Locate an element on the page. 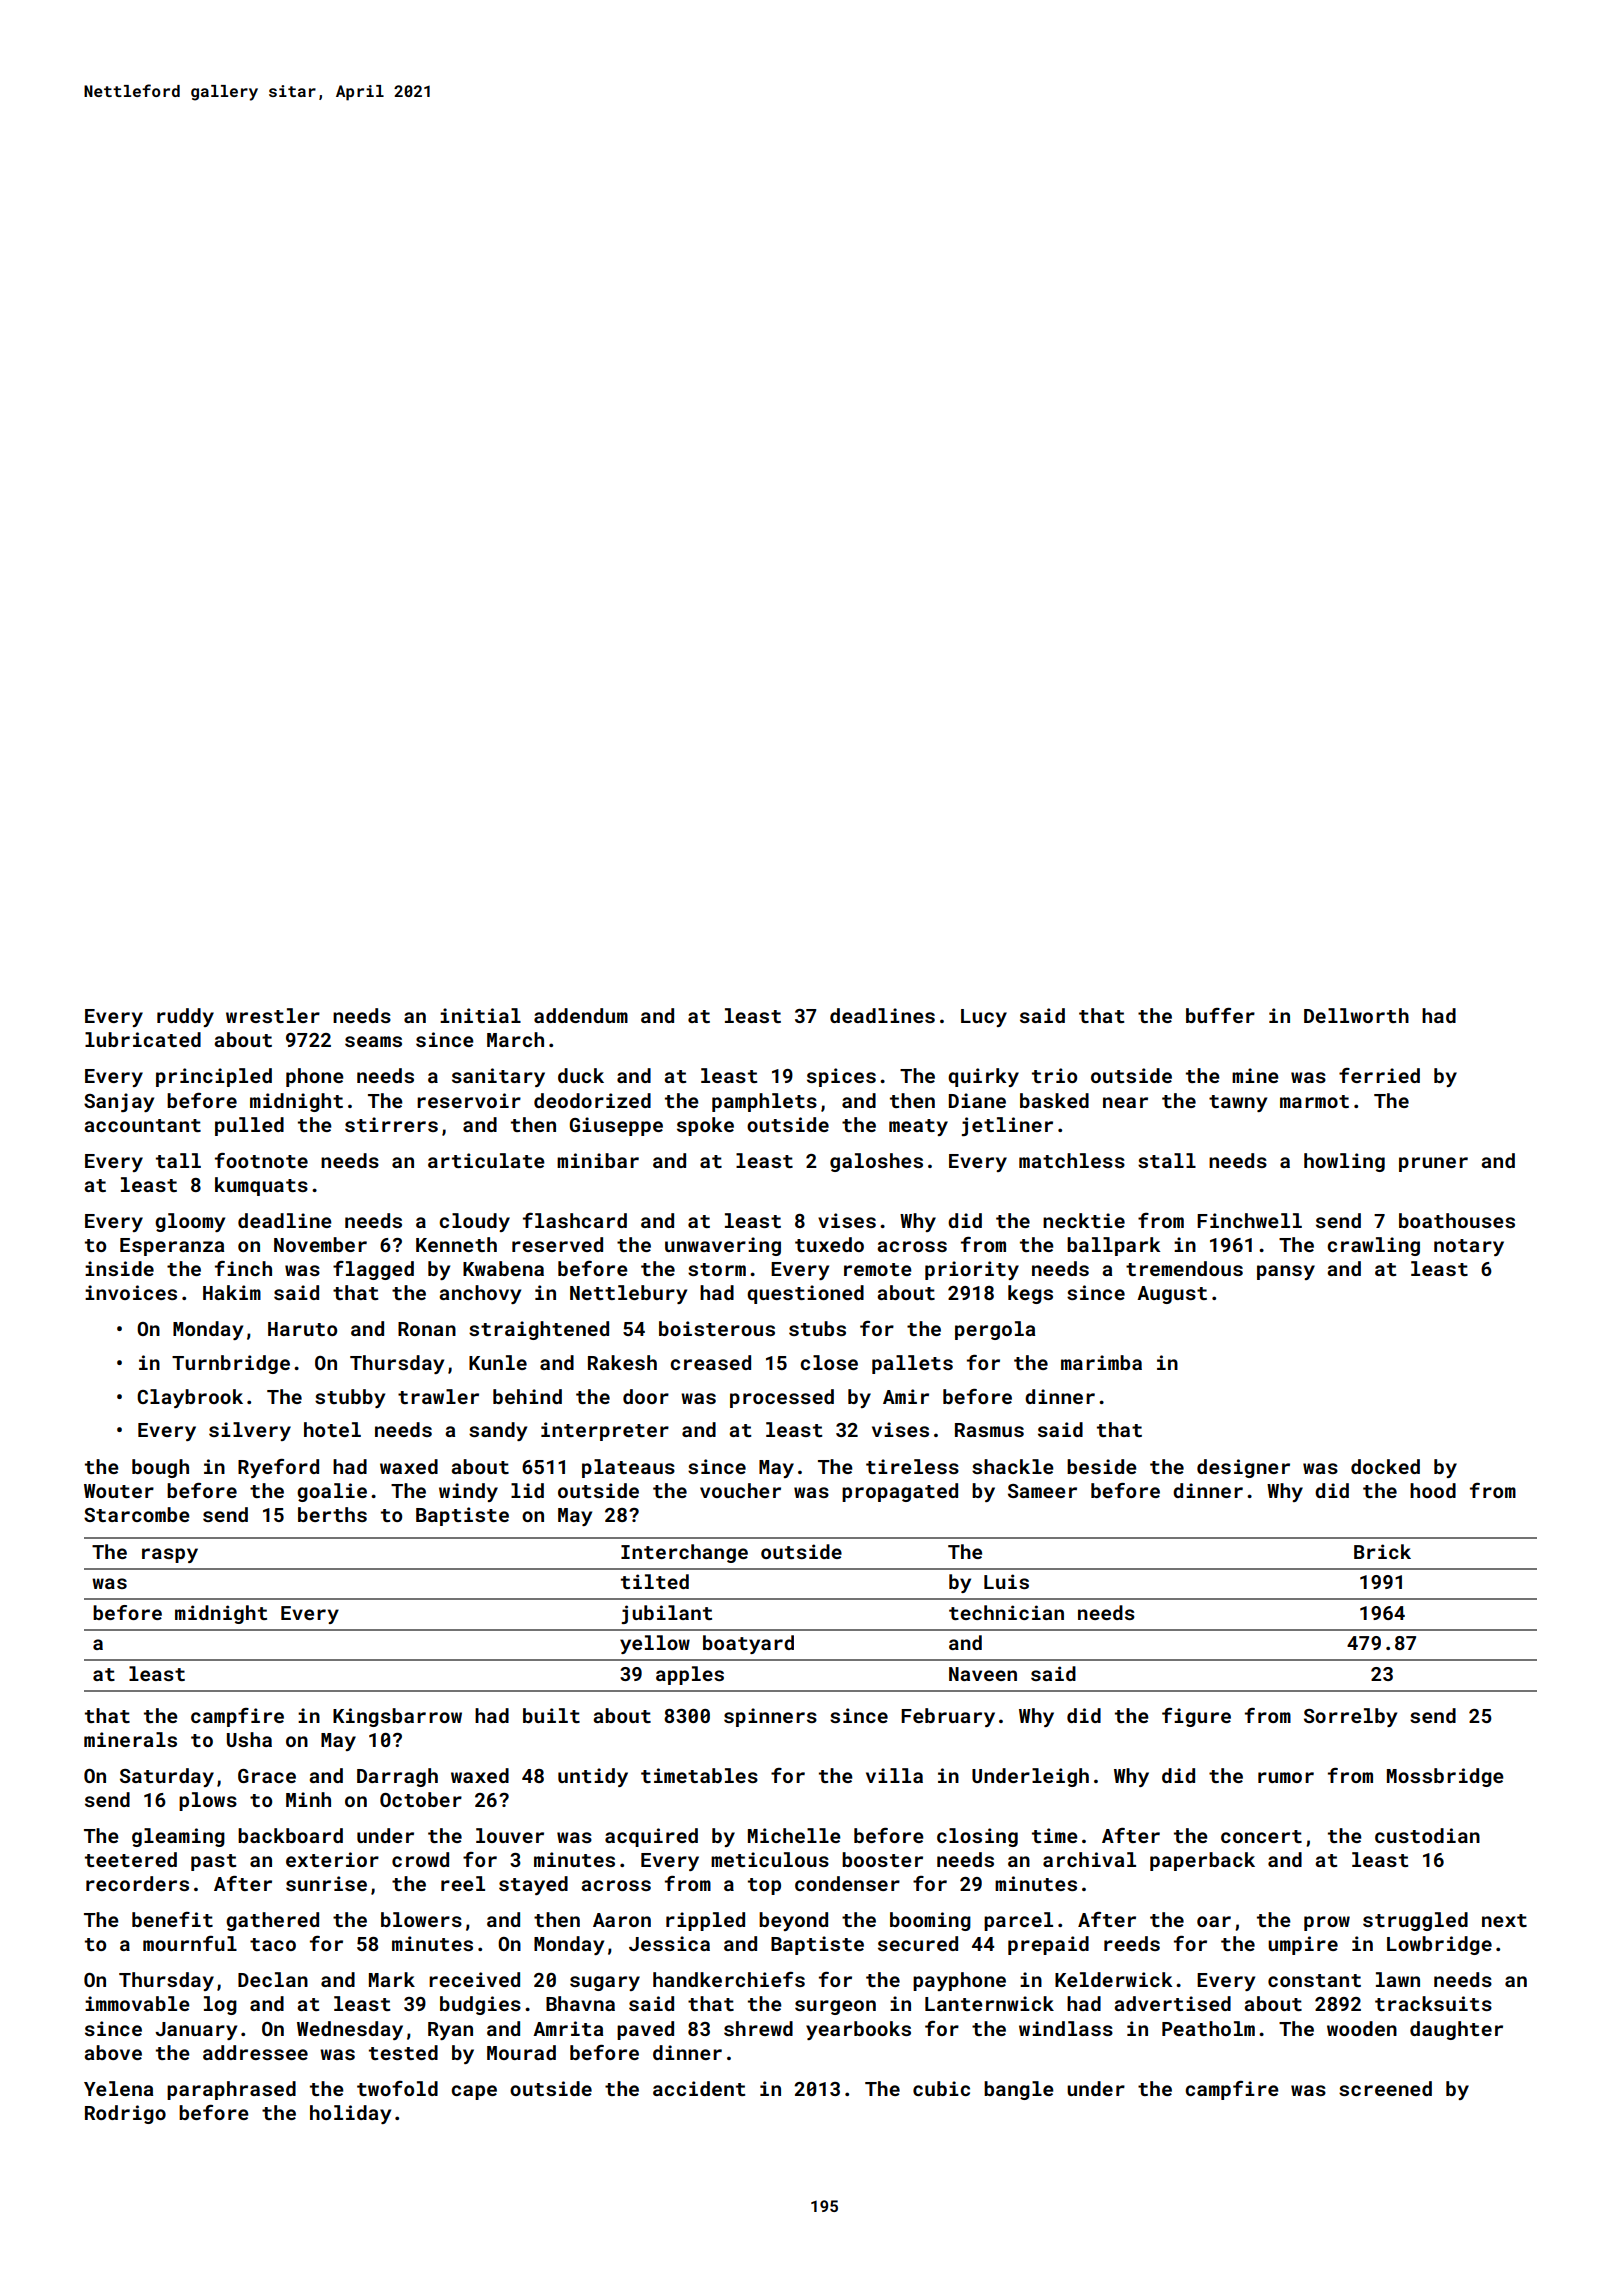  screened is located at coordinates (1385, 2088).
